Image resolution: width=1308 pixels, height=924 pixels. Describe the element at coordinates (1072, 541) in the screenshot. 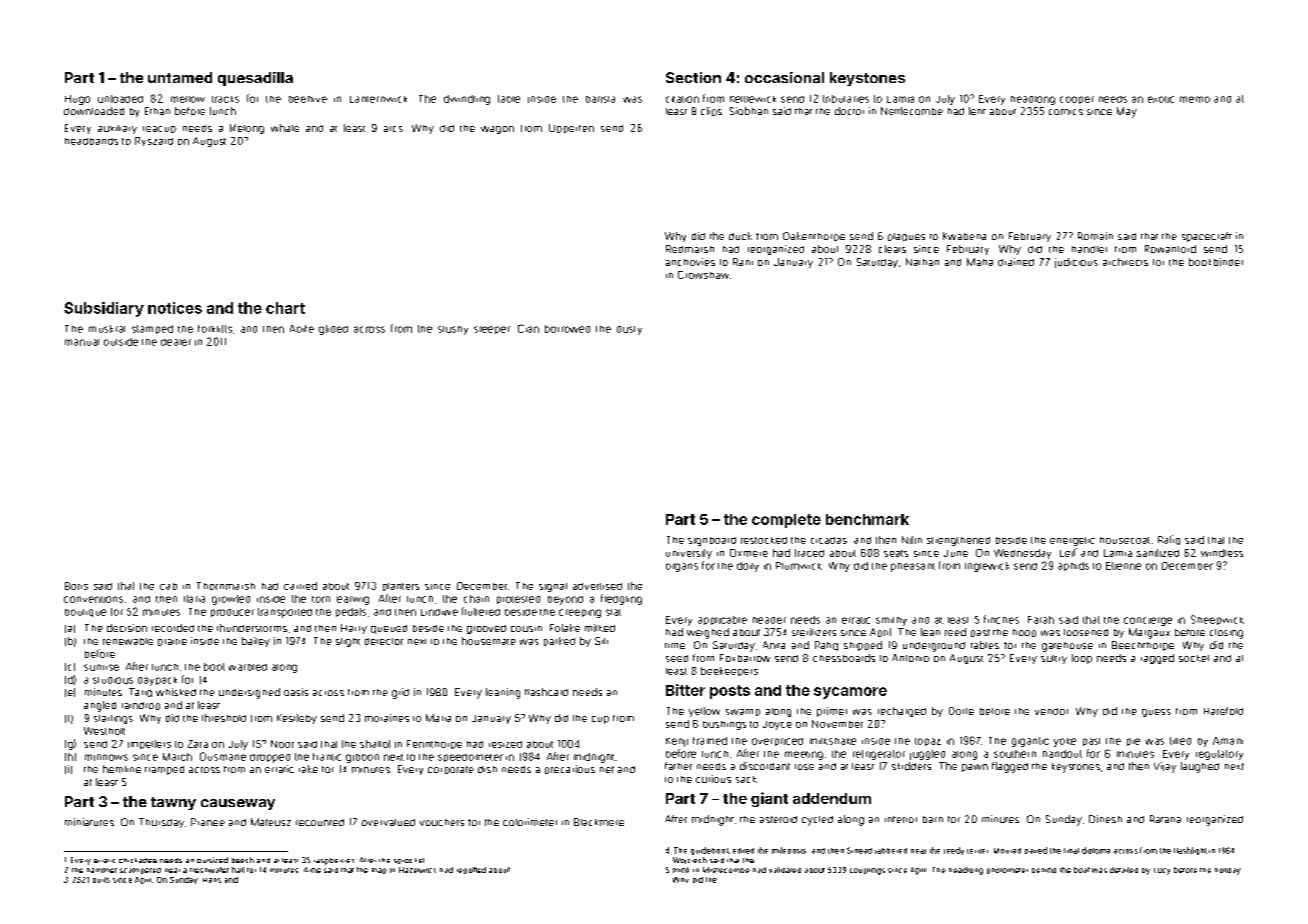

I see `energetic` at that location.
